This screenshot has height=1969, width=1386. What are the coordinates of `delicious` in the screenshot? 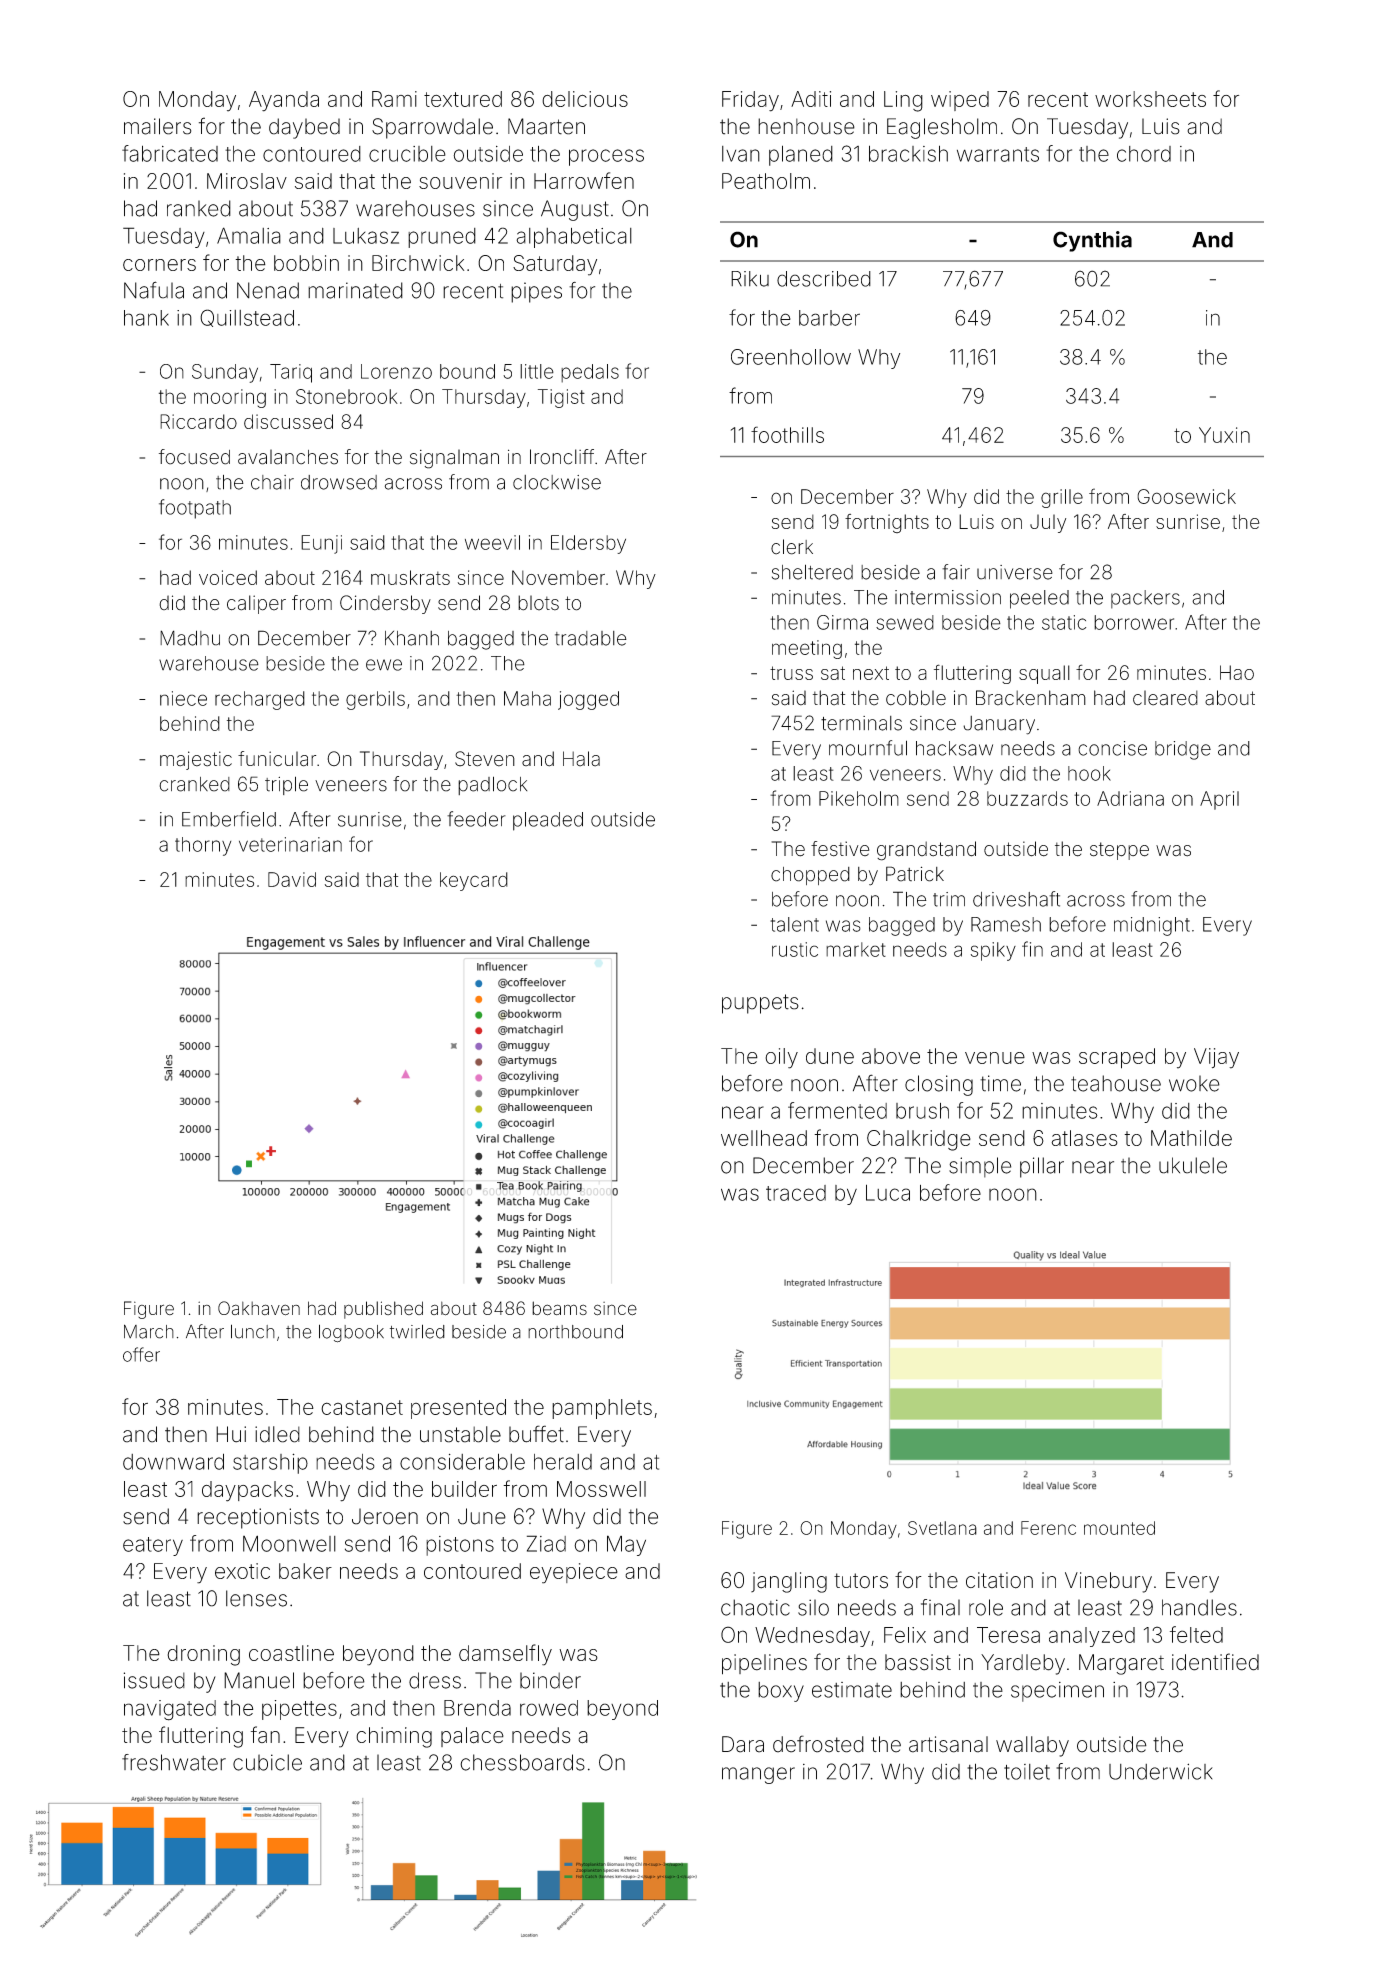 It's located at (585, 99).
